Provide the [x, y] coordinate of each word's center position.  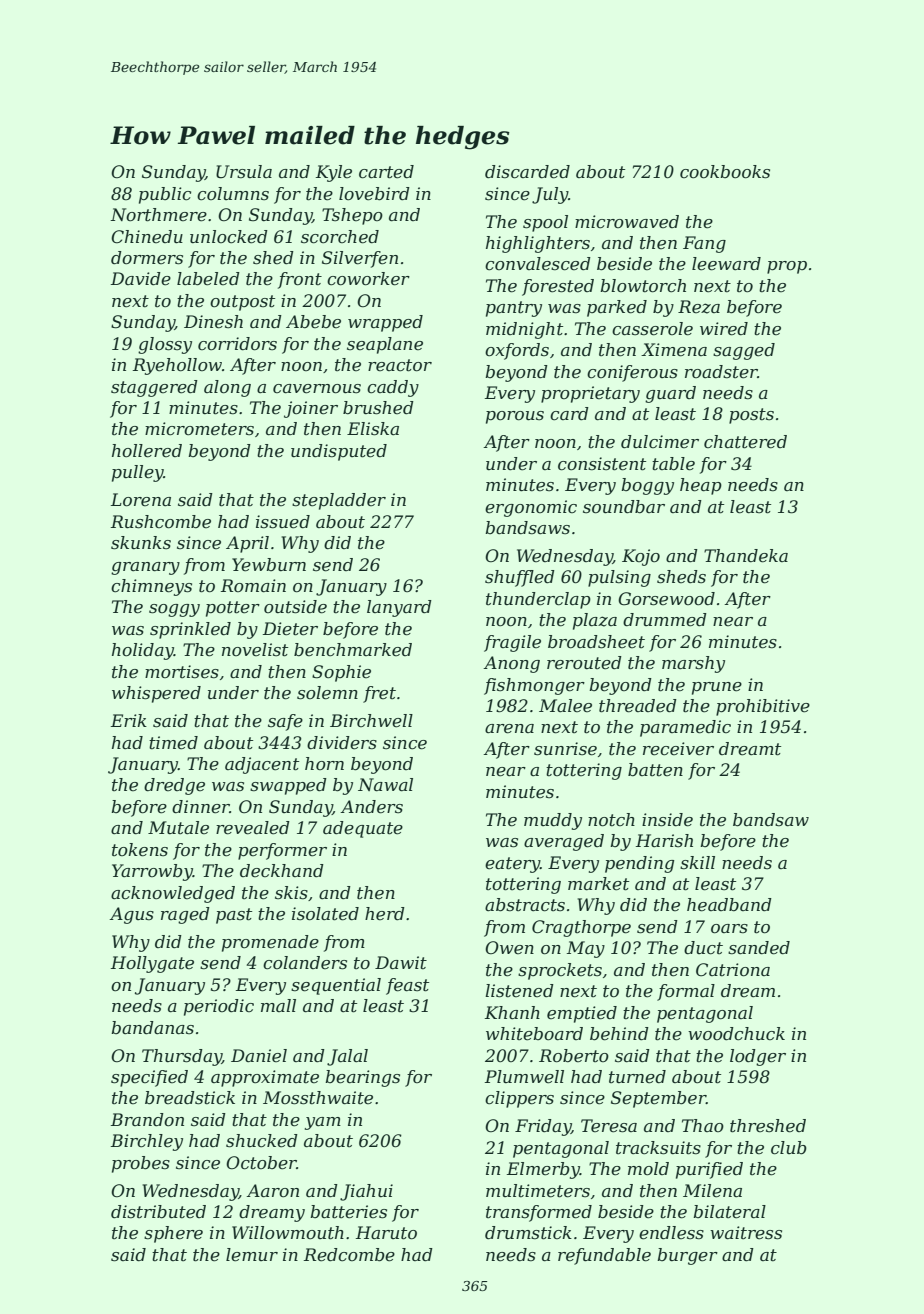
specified [149, 1078]
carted [386, 172]
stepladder [339, 501]
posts [751, 416]
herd [385, 914]
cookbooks [725, 172]
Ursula [244, 172]
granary [145, 568]
